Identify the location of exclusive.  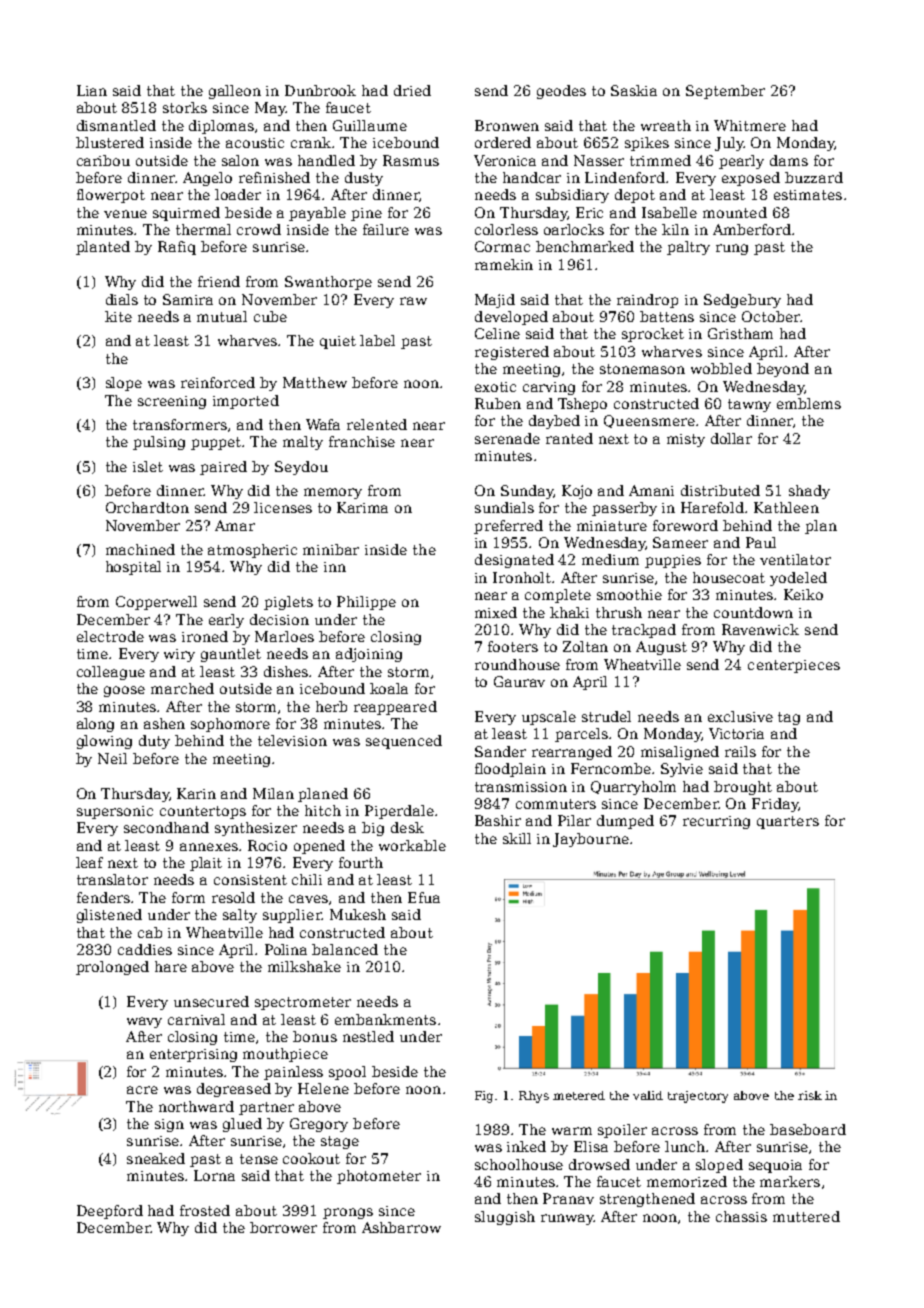
(740, 716).
